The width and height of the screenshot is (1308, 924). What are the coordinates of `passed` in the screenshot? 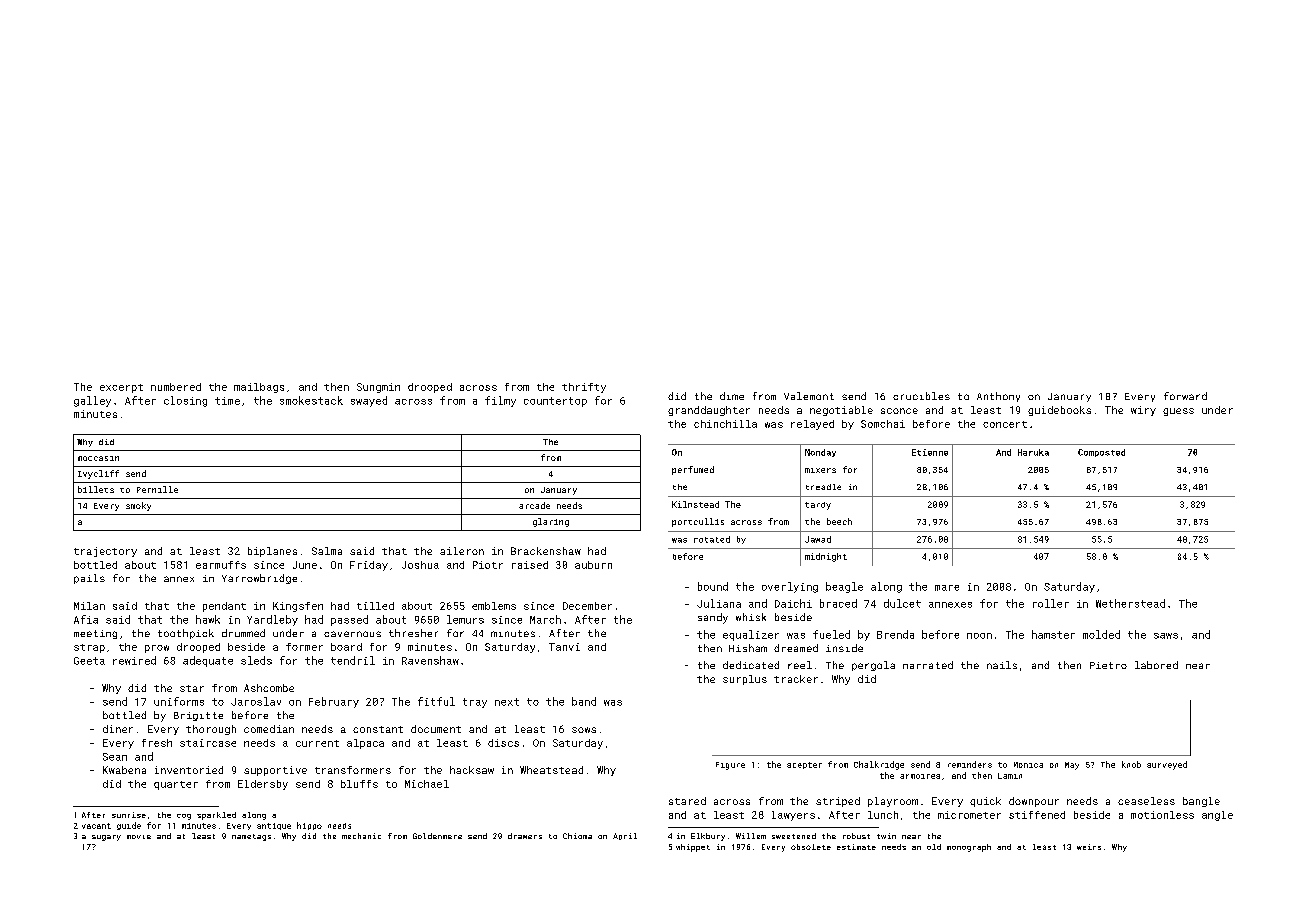 It's located at (349, 620).
